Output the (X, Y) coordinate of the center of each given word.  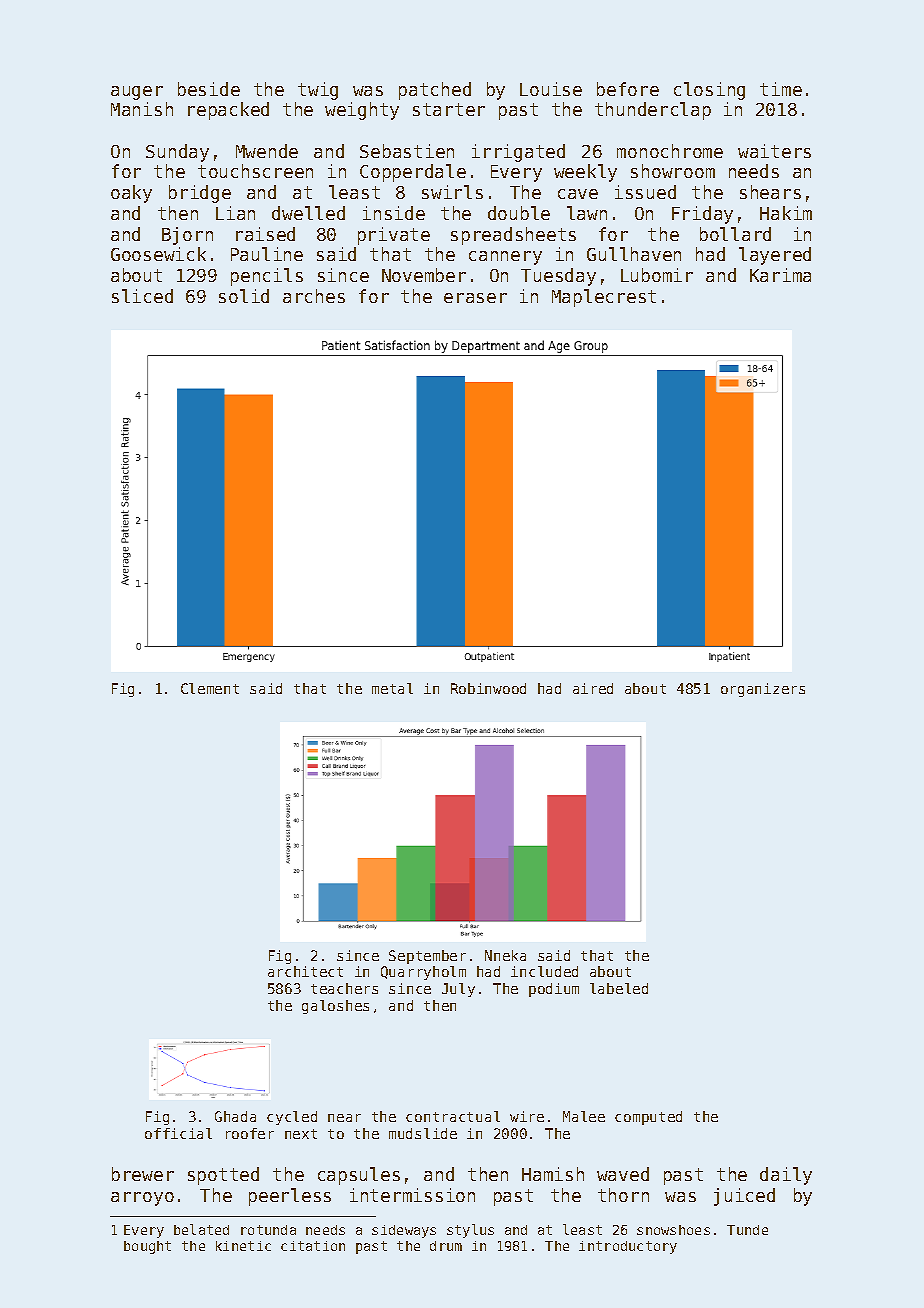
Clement (210, 688)
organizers (763, 690)
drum (446, 1246)
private (394, 236)
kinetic (243, 1246)
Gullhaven (634, 254)
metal (392, 688)
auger (137, 93)
